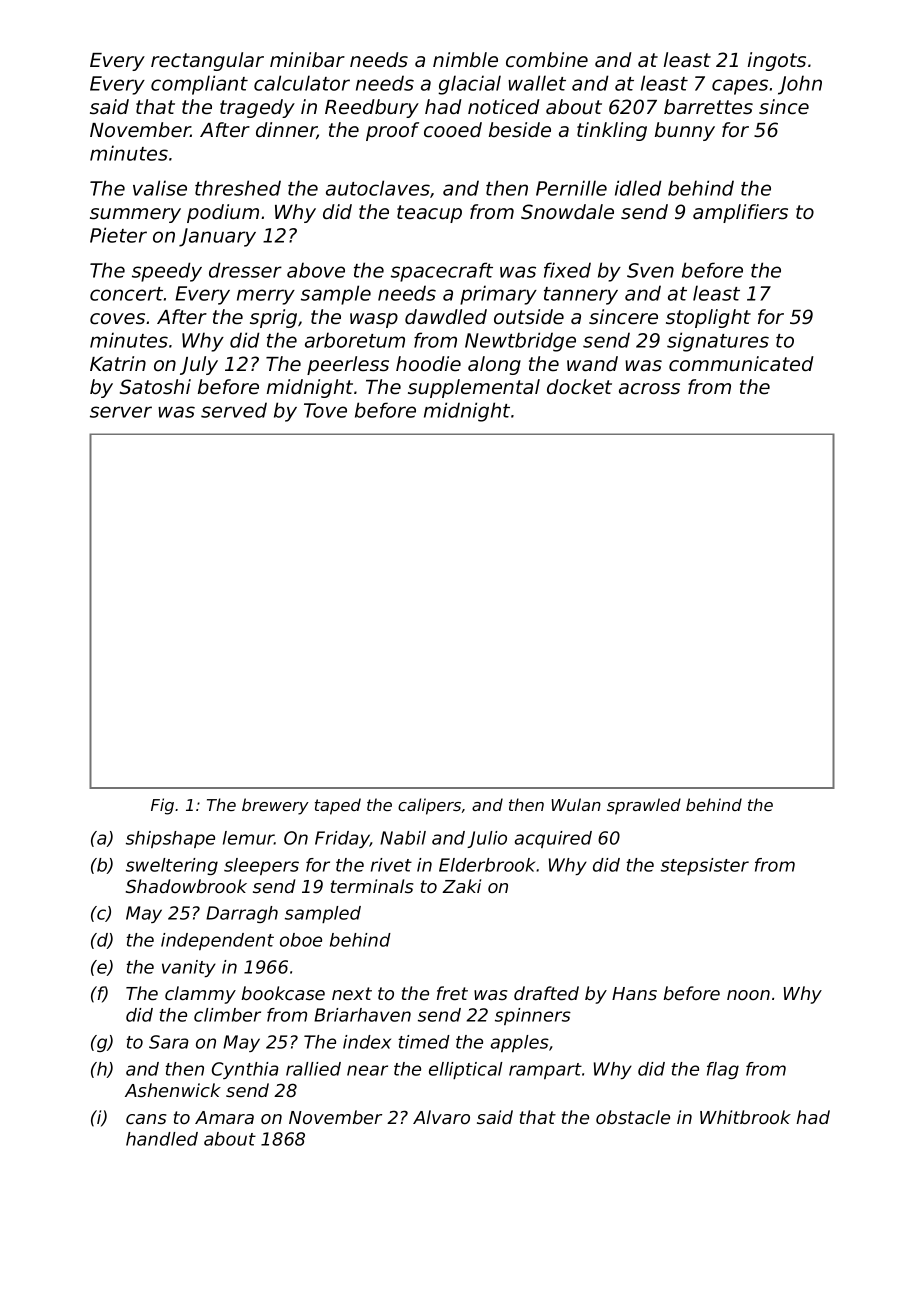  What do you see at coordinates (217, 941) in the document?
I see `independent` at bounding box center [217, 941].
